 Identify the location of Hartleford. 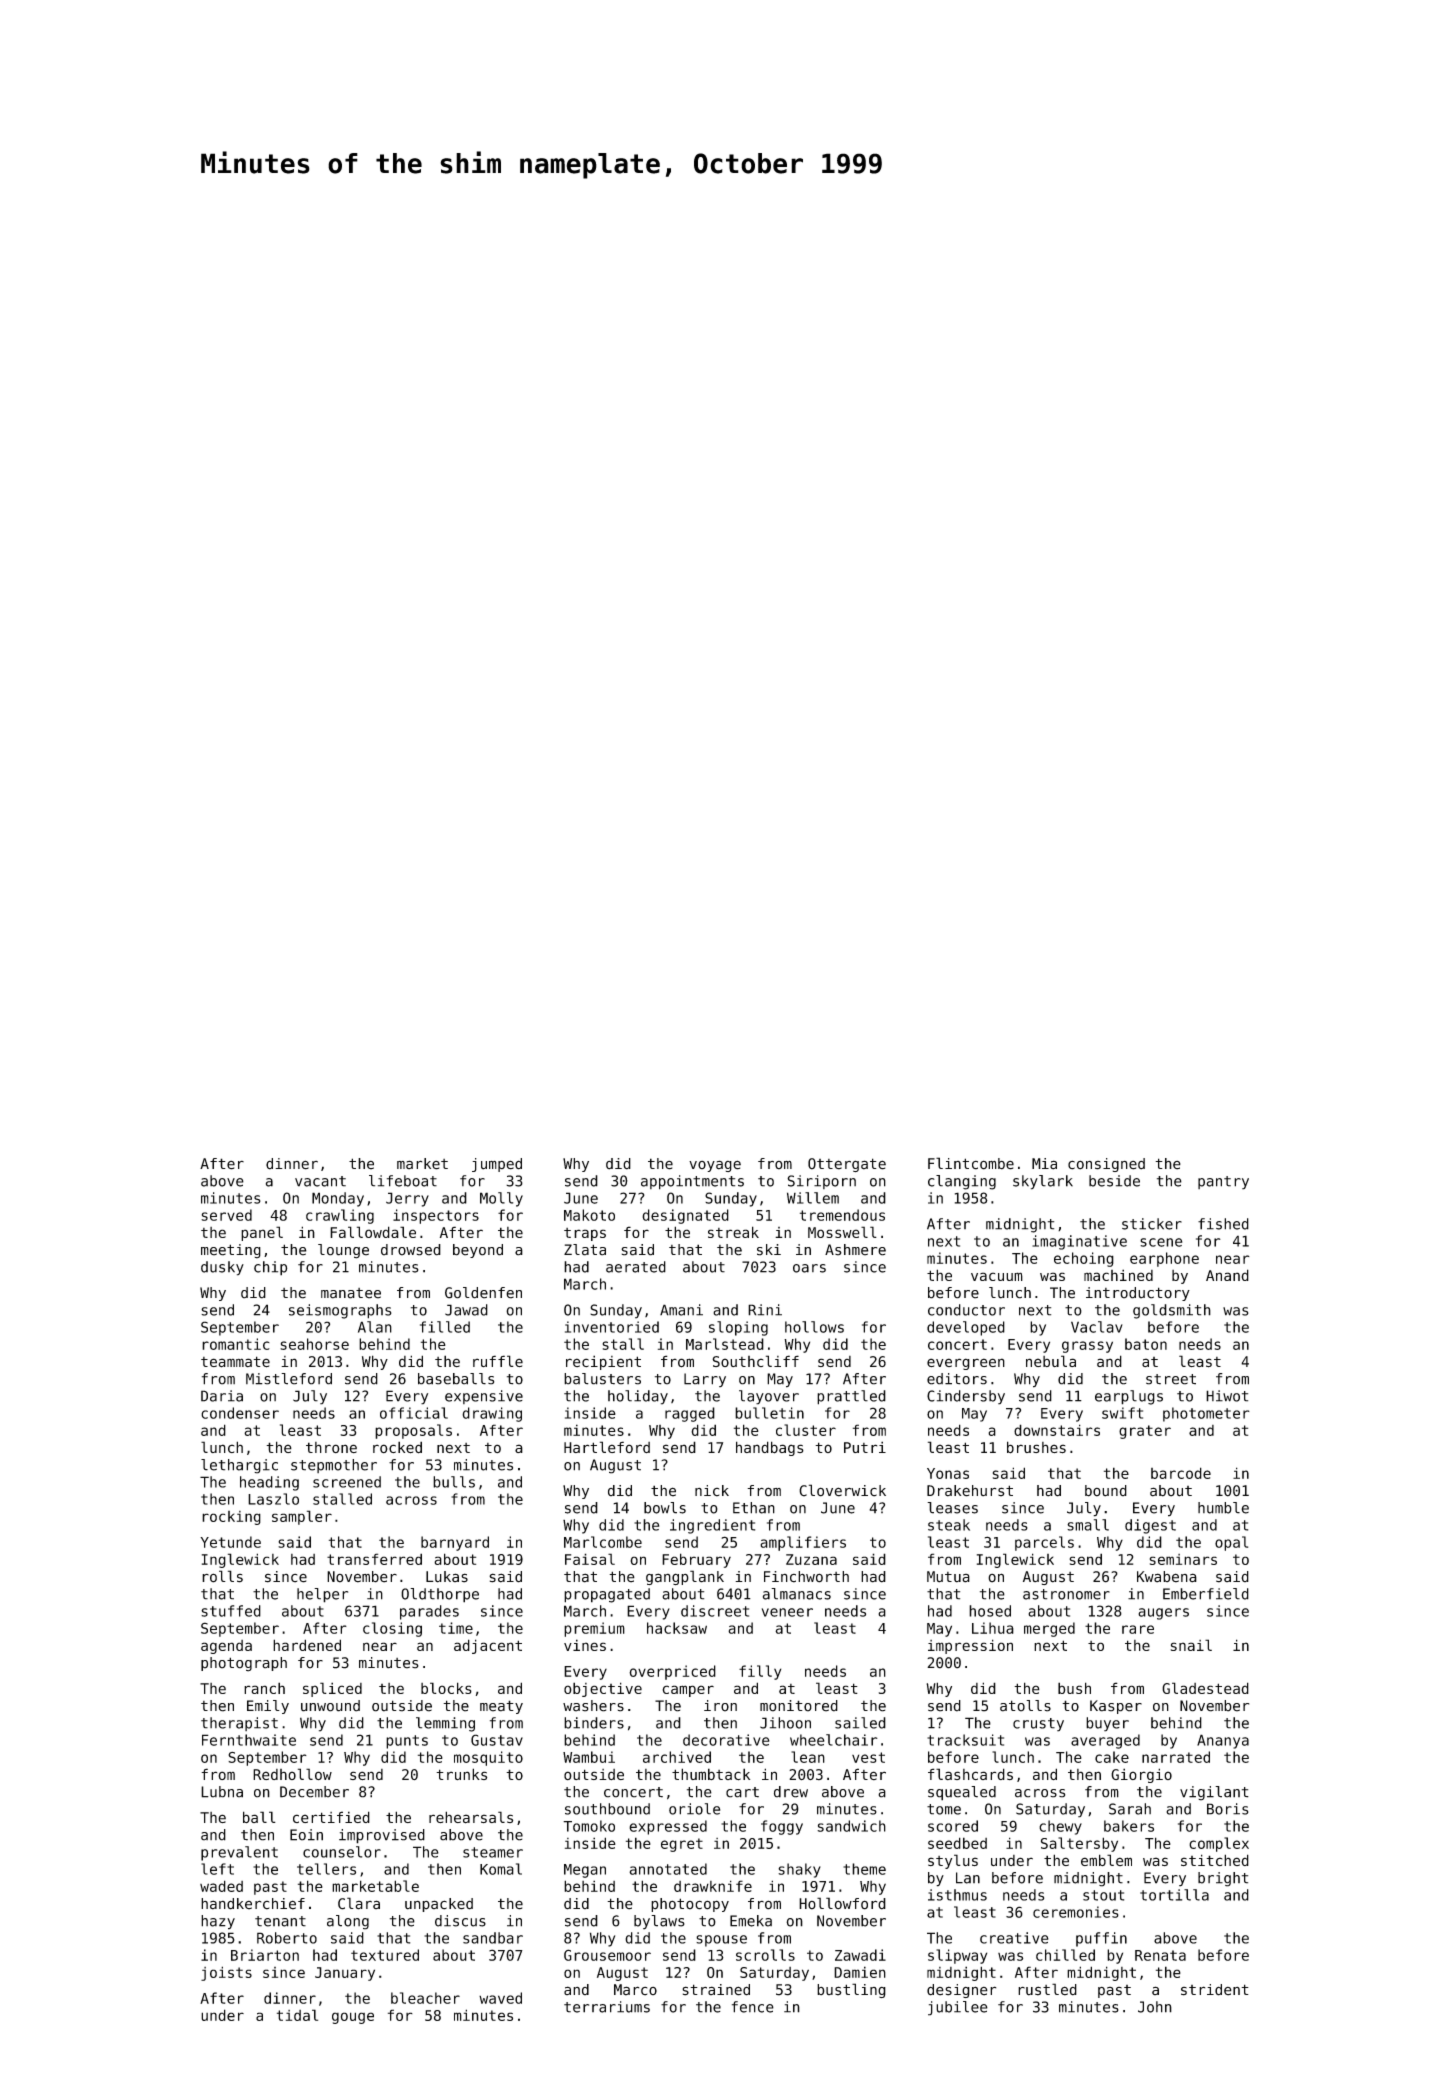
(607, 1447).
